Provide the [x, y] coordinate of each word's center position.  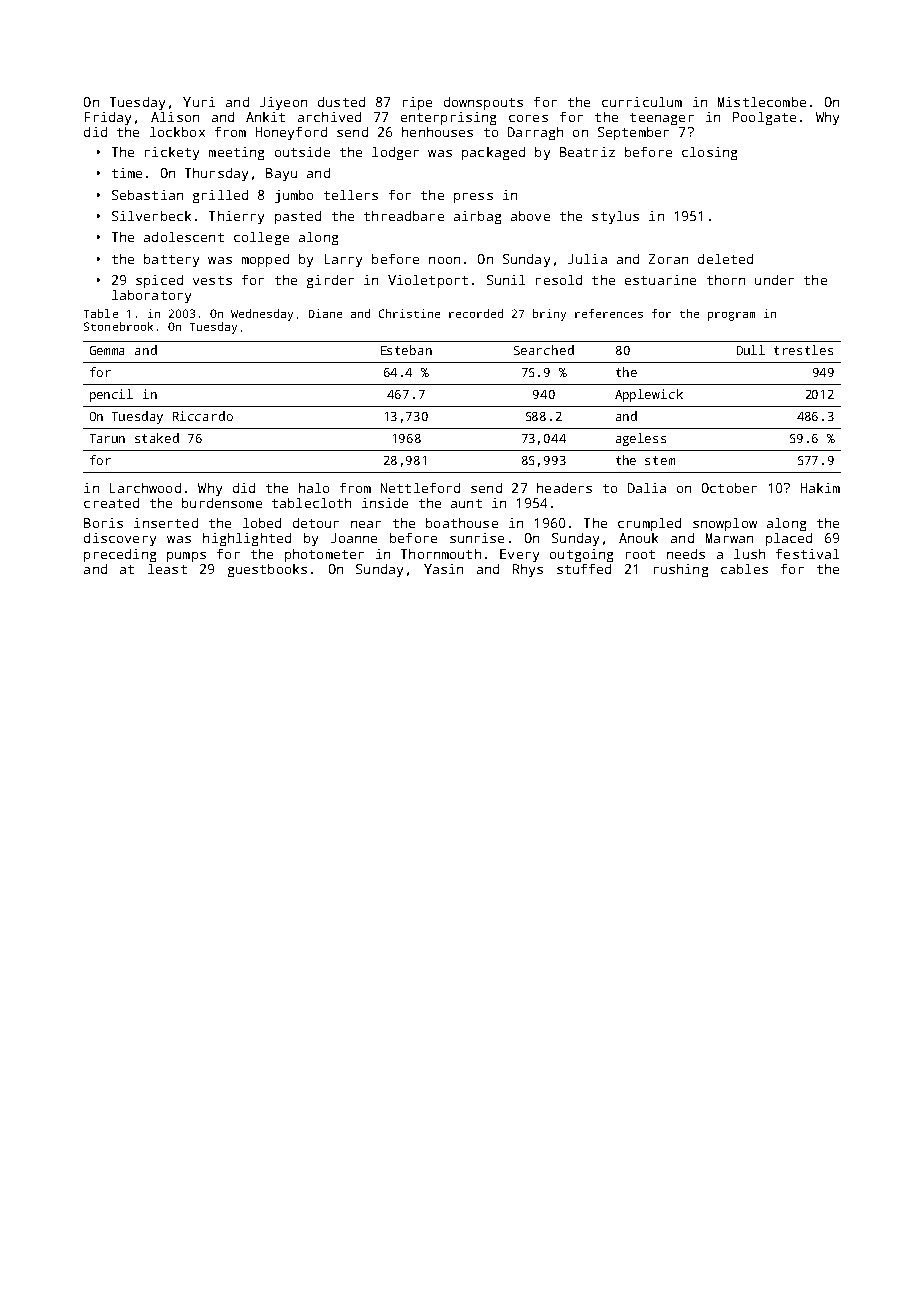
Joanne [354, 538]
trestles [803, 350]
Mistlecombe [762, 102]
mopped [265, 260]
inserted [166, 523]
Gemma [107, 350]
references [609, 313]
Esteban [406, 350]
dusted [341, 102]
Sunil [506, 280]
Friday [108, 118]
